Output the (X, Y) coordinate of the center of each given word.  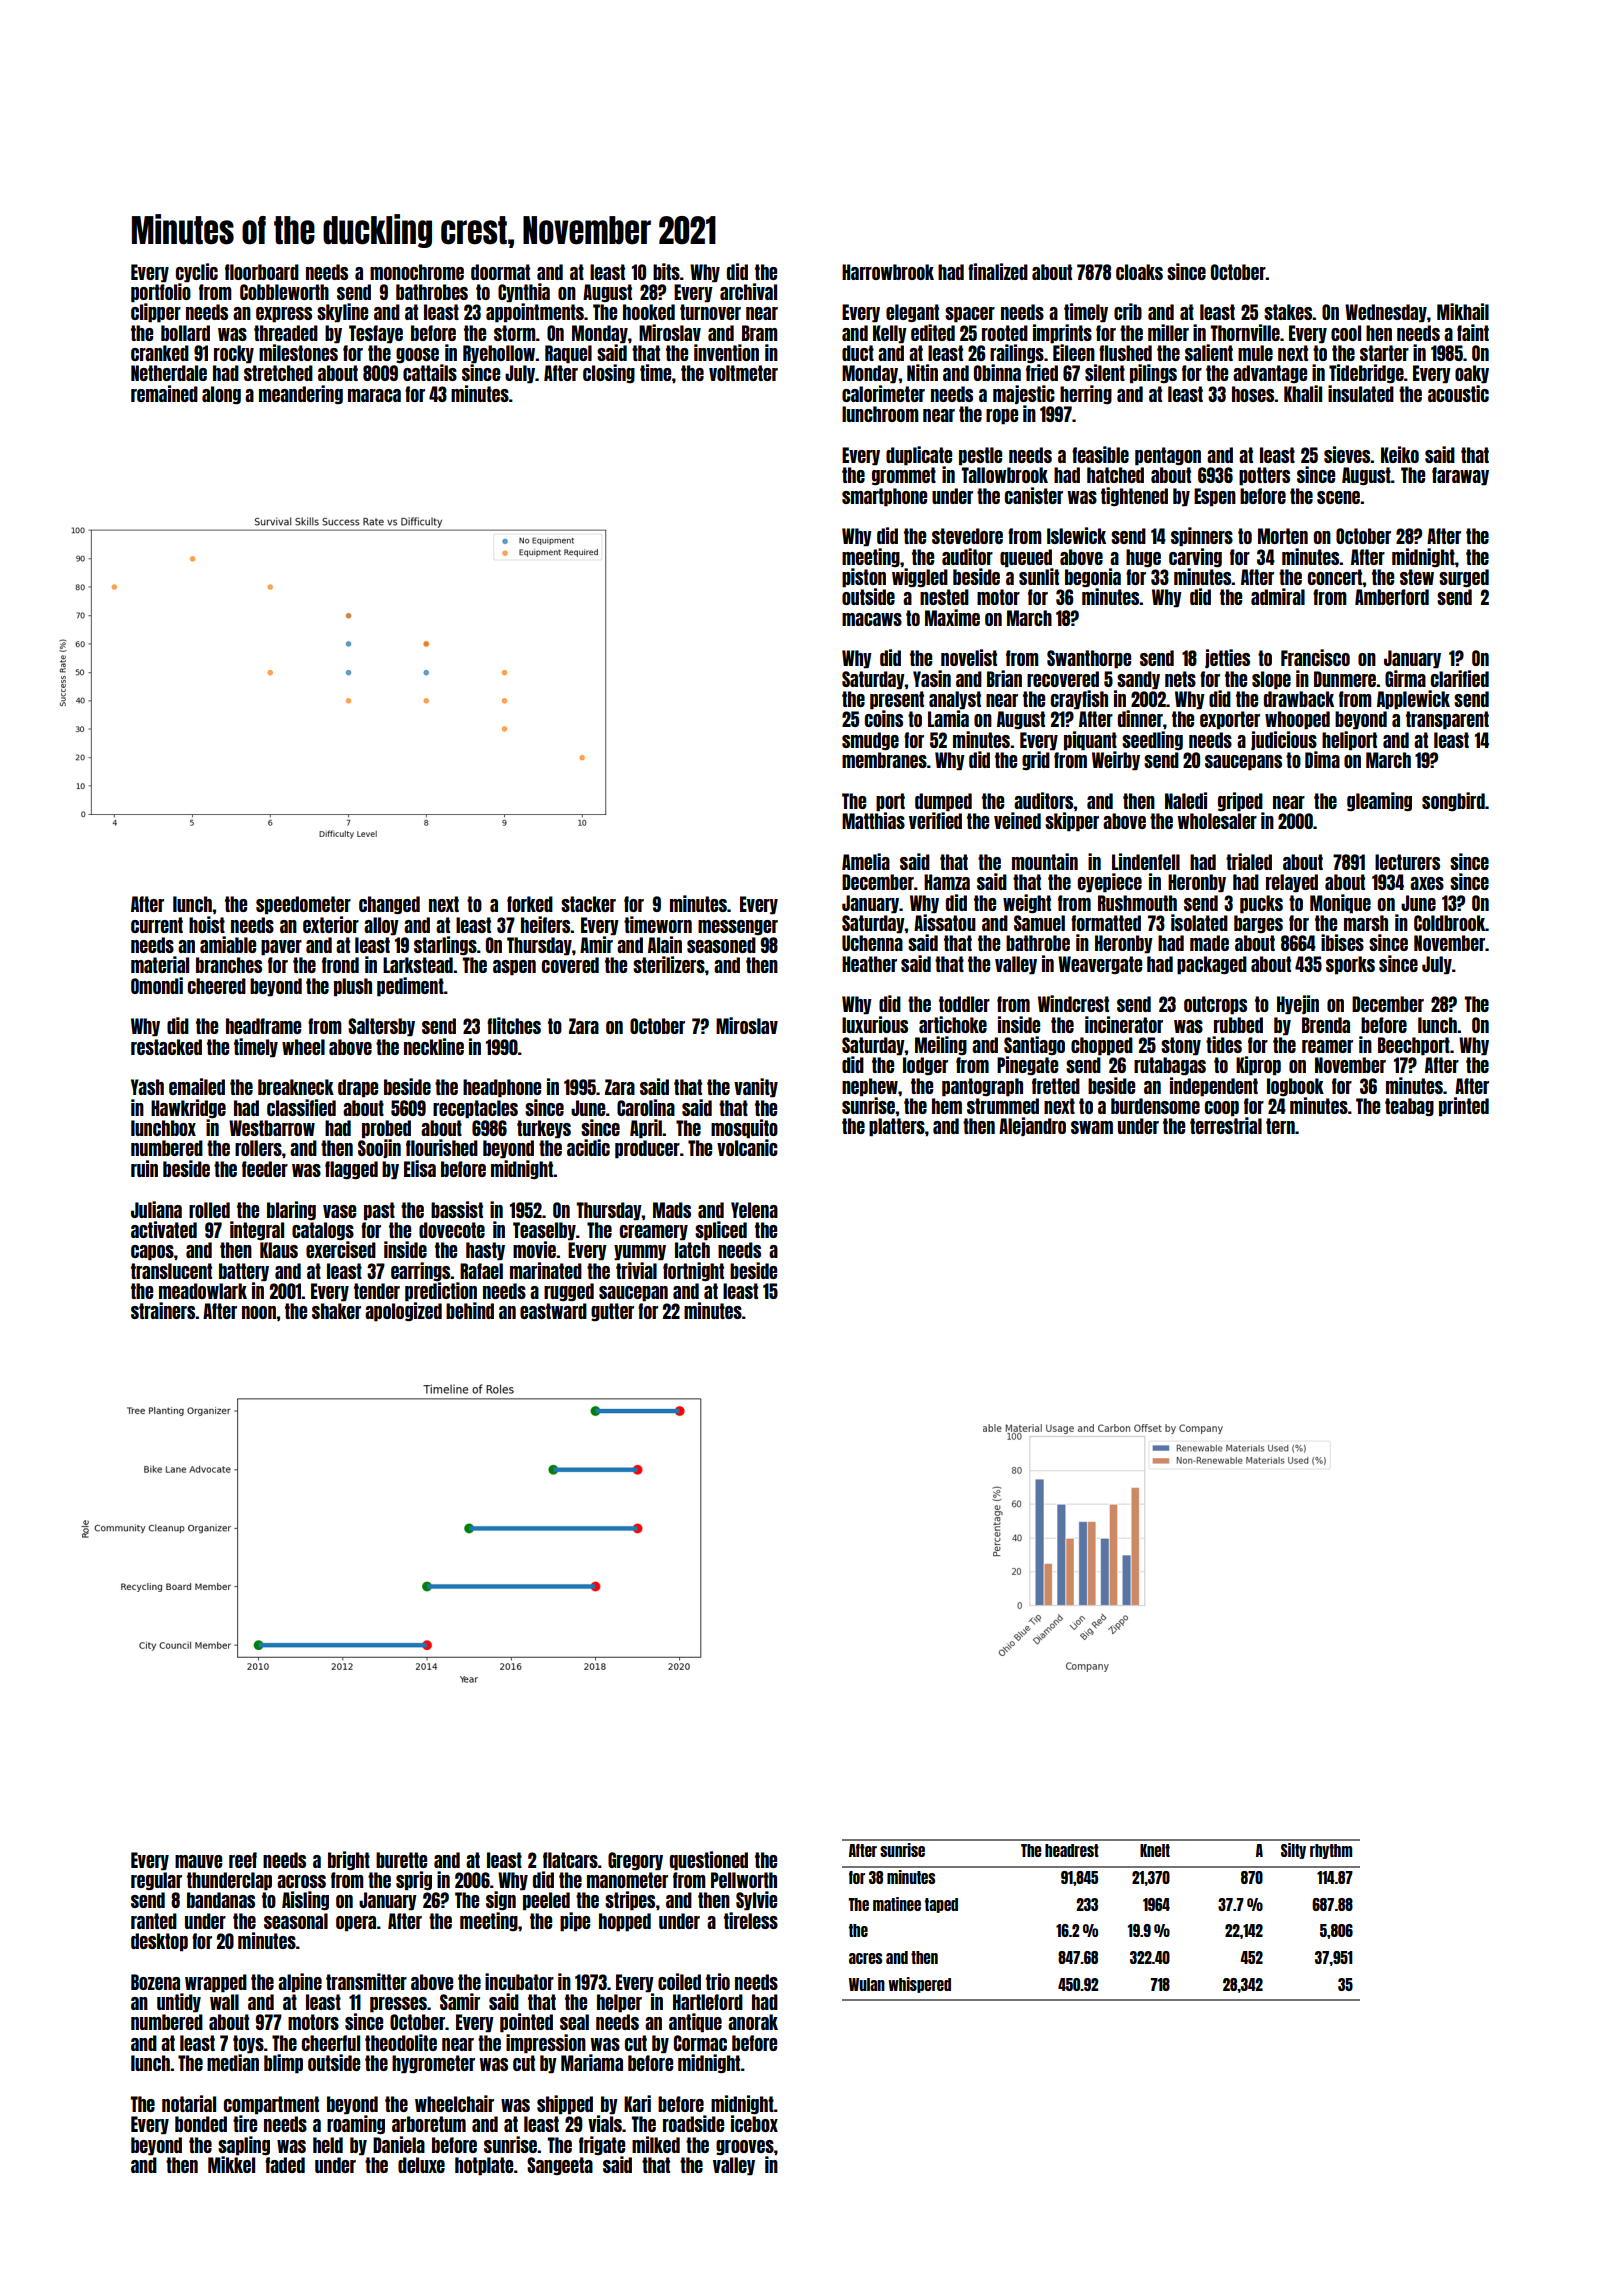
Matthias (873, 820)
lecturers (1407, 862)
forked (530, 904)
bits (666, 271)
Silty (1293, 1851)
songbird (1453, 801)
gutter (612, 1312)
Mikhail (1463, 311)
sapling (244, 2146)
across (301, 1881)
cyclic (197, 273)
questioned (709, 1861)
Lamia (948, 718)
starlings (445, 945)
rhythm (1331, 1851)
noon (259, 1312)
